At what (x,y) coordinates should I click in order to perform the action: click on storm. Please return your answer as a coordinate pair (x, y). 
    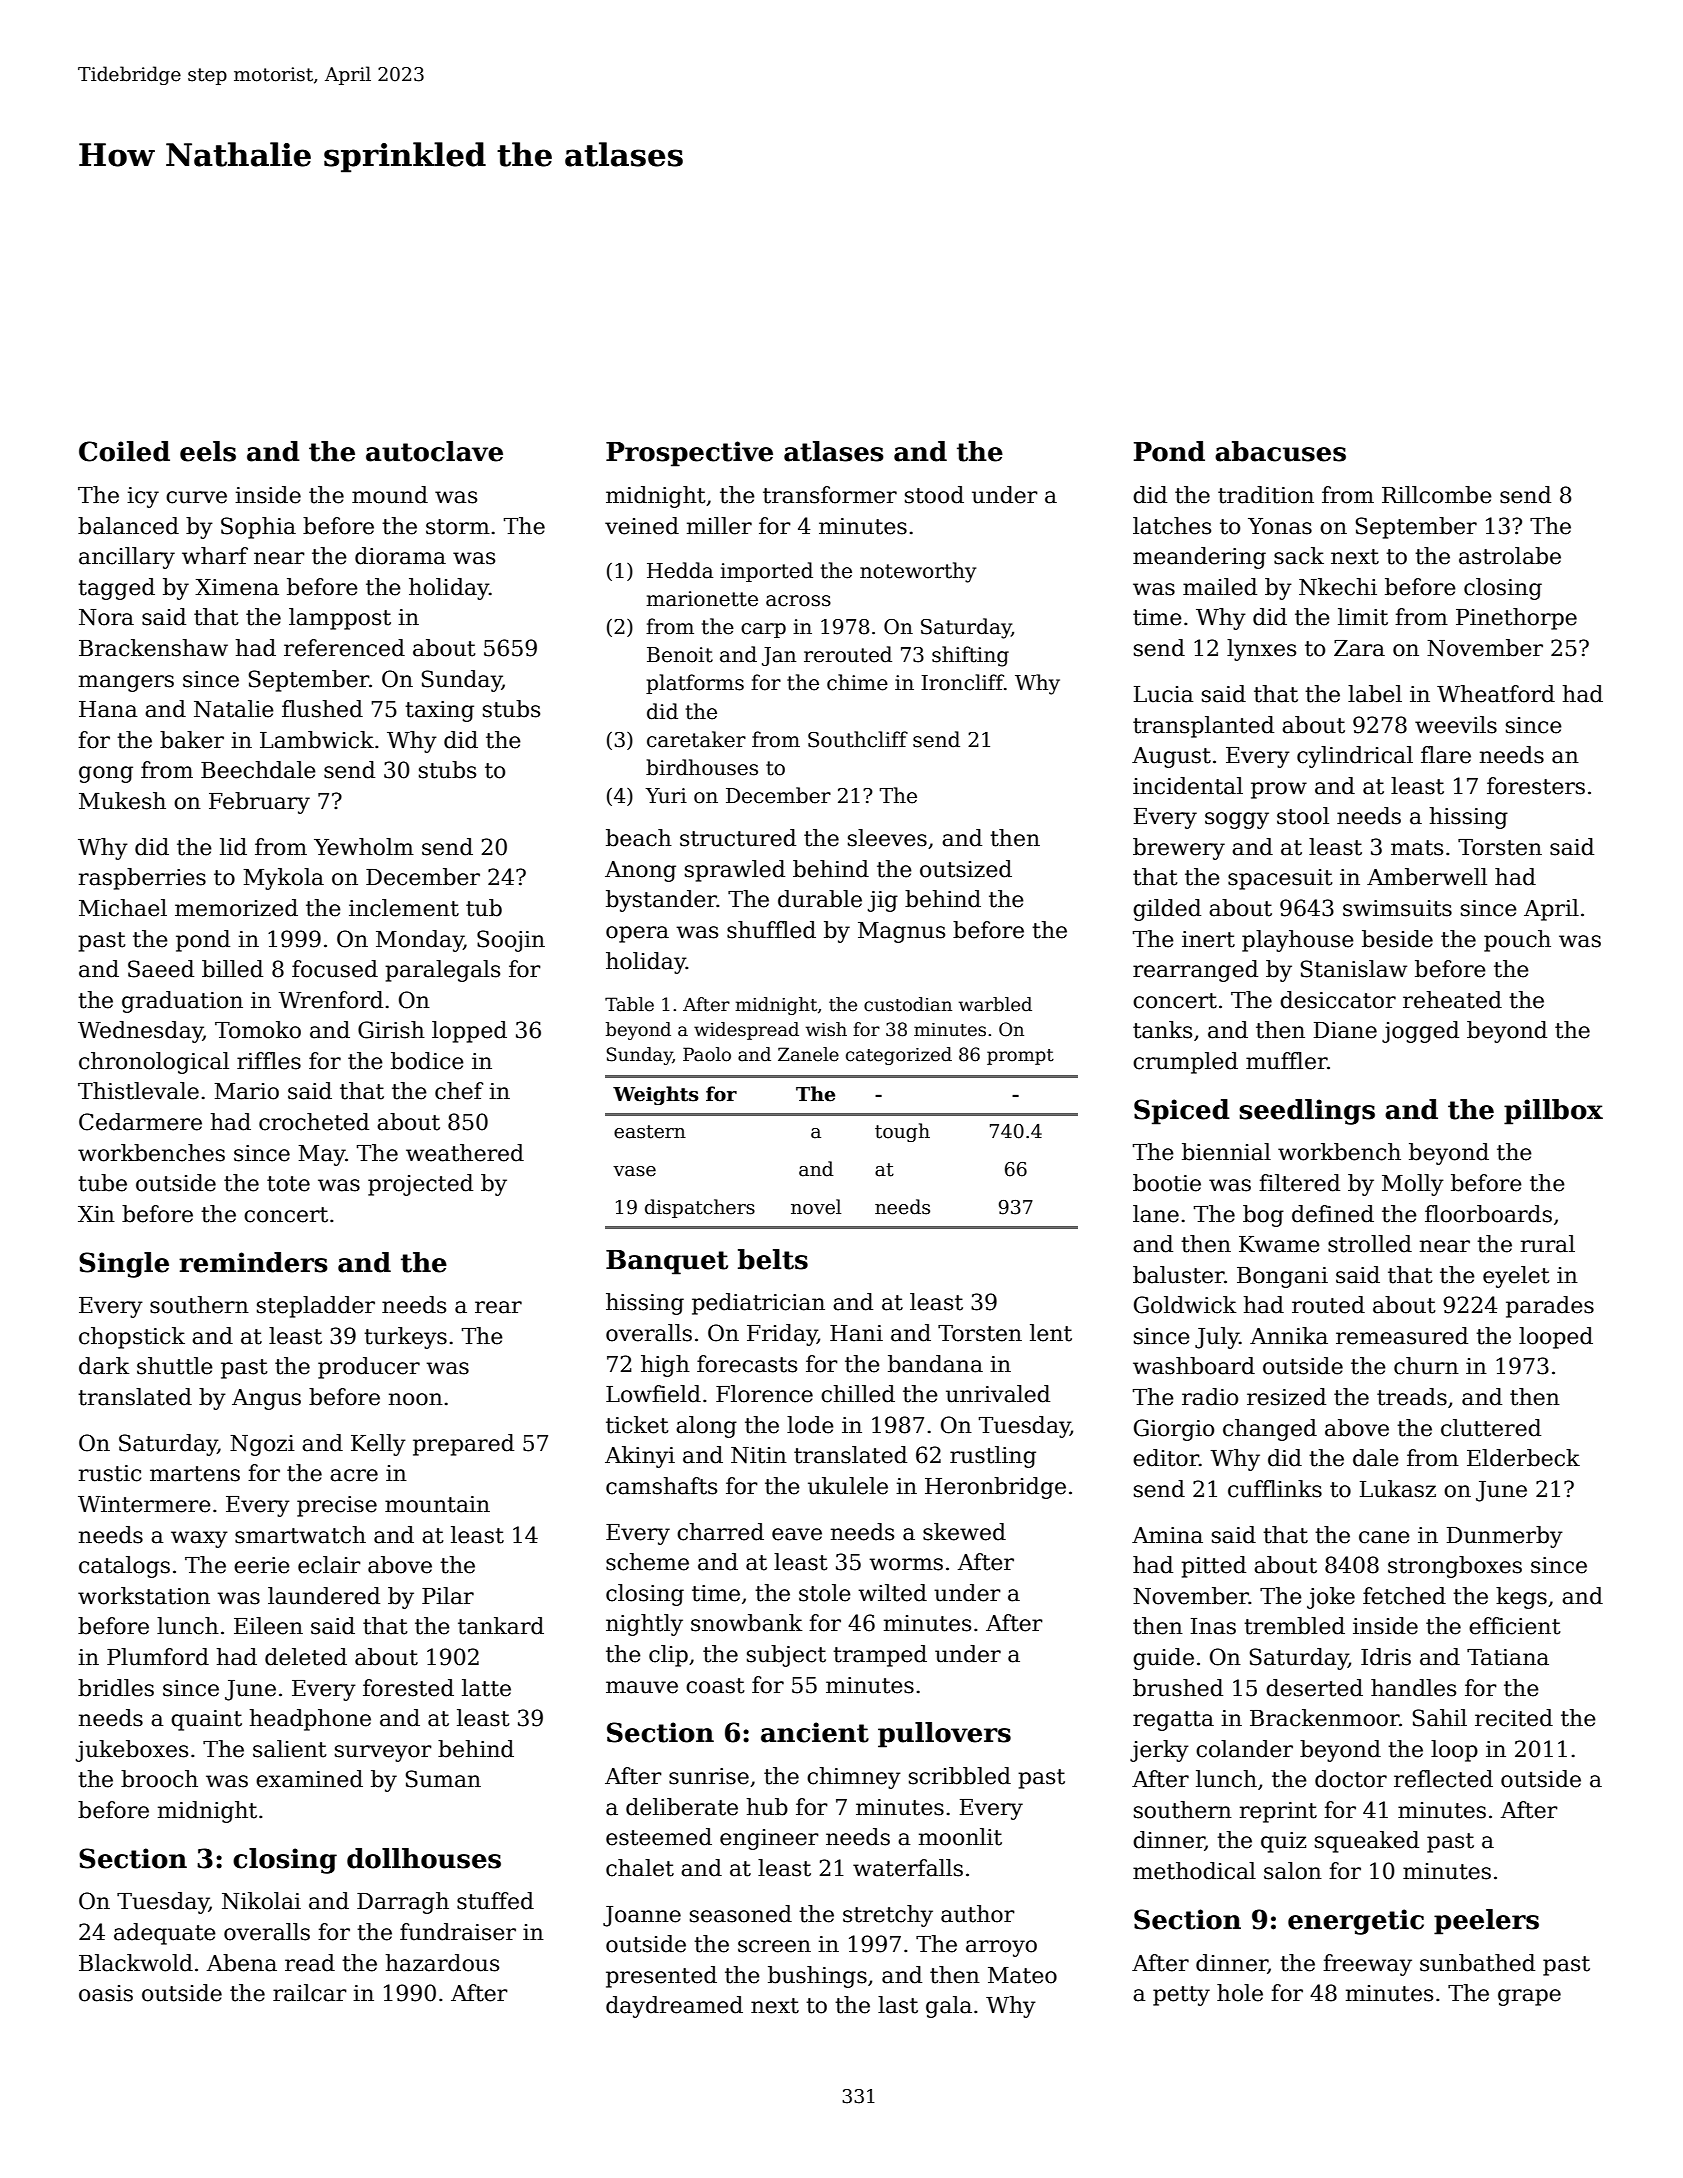
    Looking at the image, I should click on (458, 527).
